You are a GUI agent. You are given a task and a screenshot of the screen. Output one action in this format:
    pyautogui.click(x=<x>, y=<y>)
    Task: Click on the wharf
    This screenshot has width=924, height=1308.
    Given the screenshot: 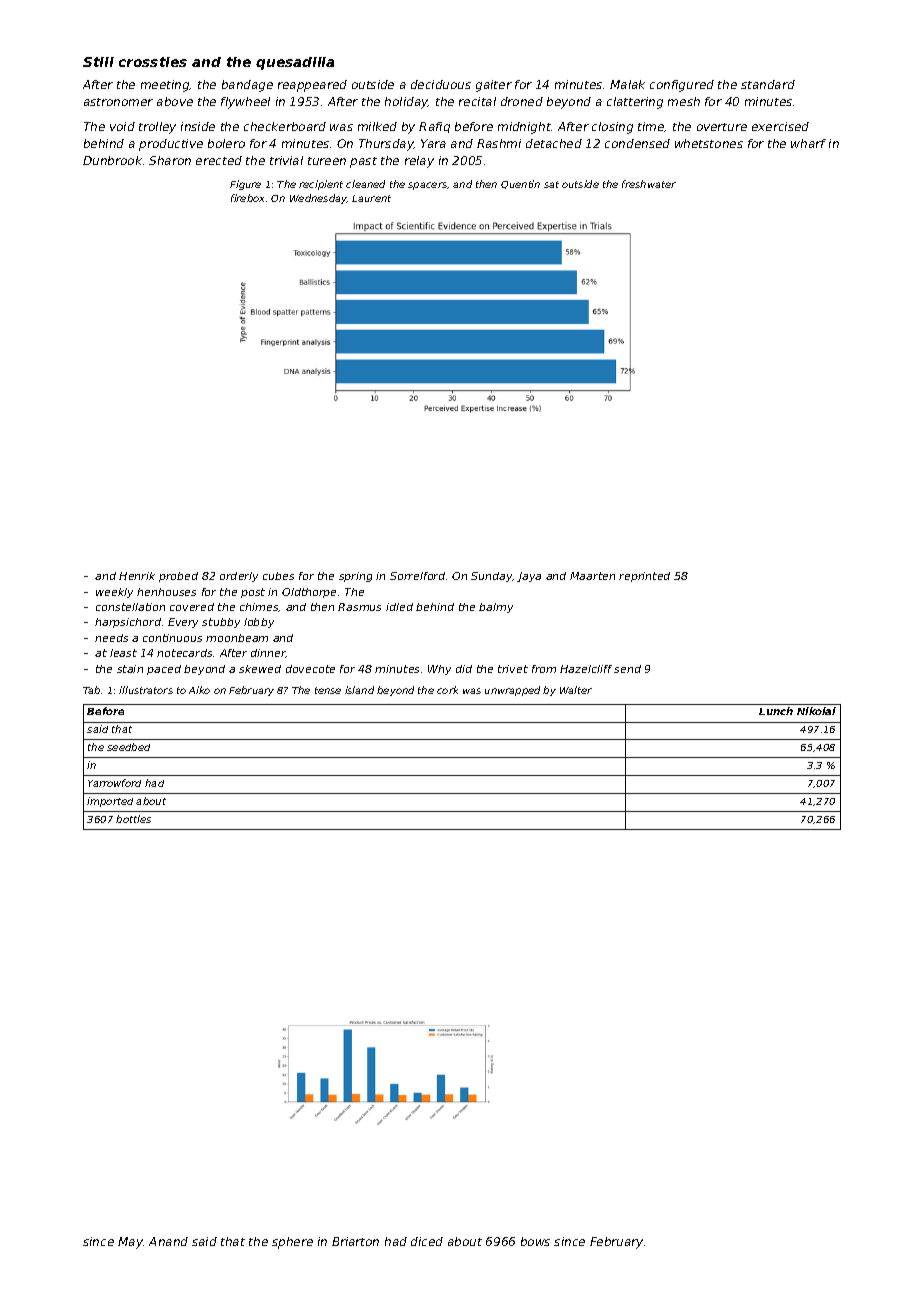 What is the action you would take?
    pyautogui.click(x=808, y=143)
